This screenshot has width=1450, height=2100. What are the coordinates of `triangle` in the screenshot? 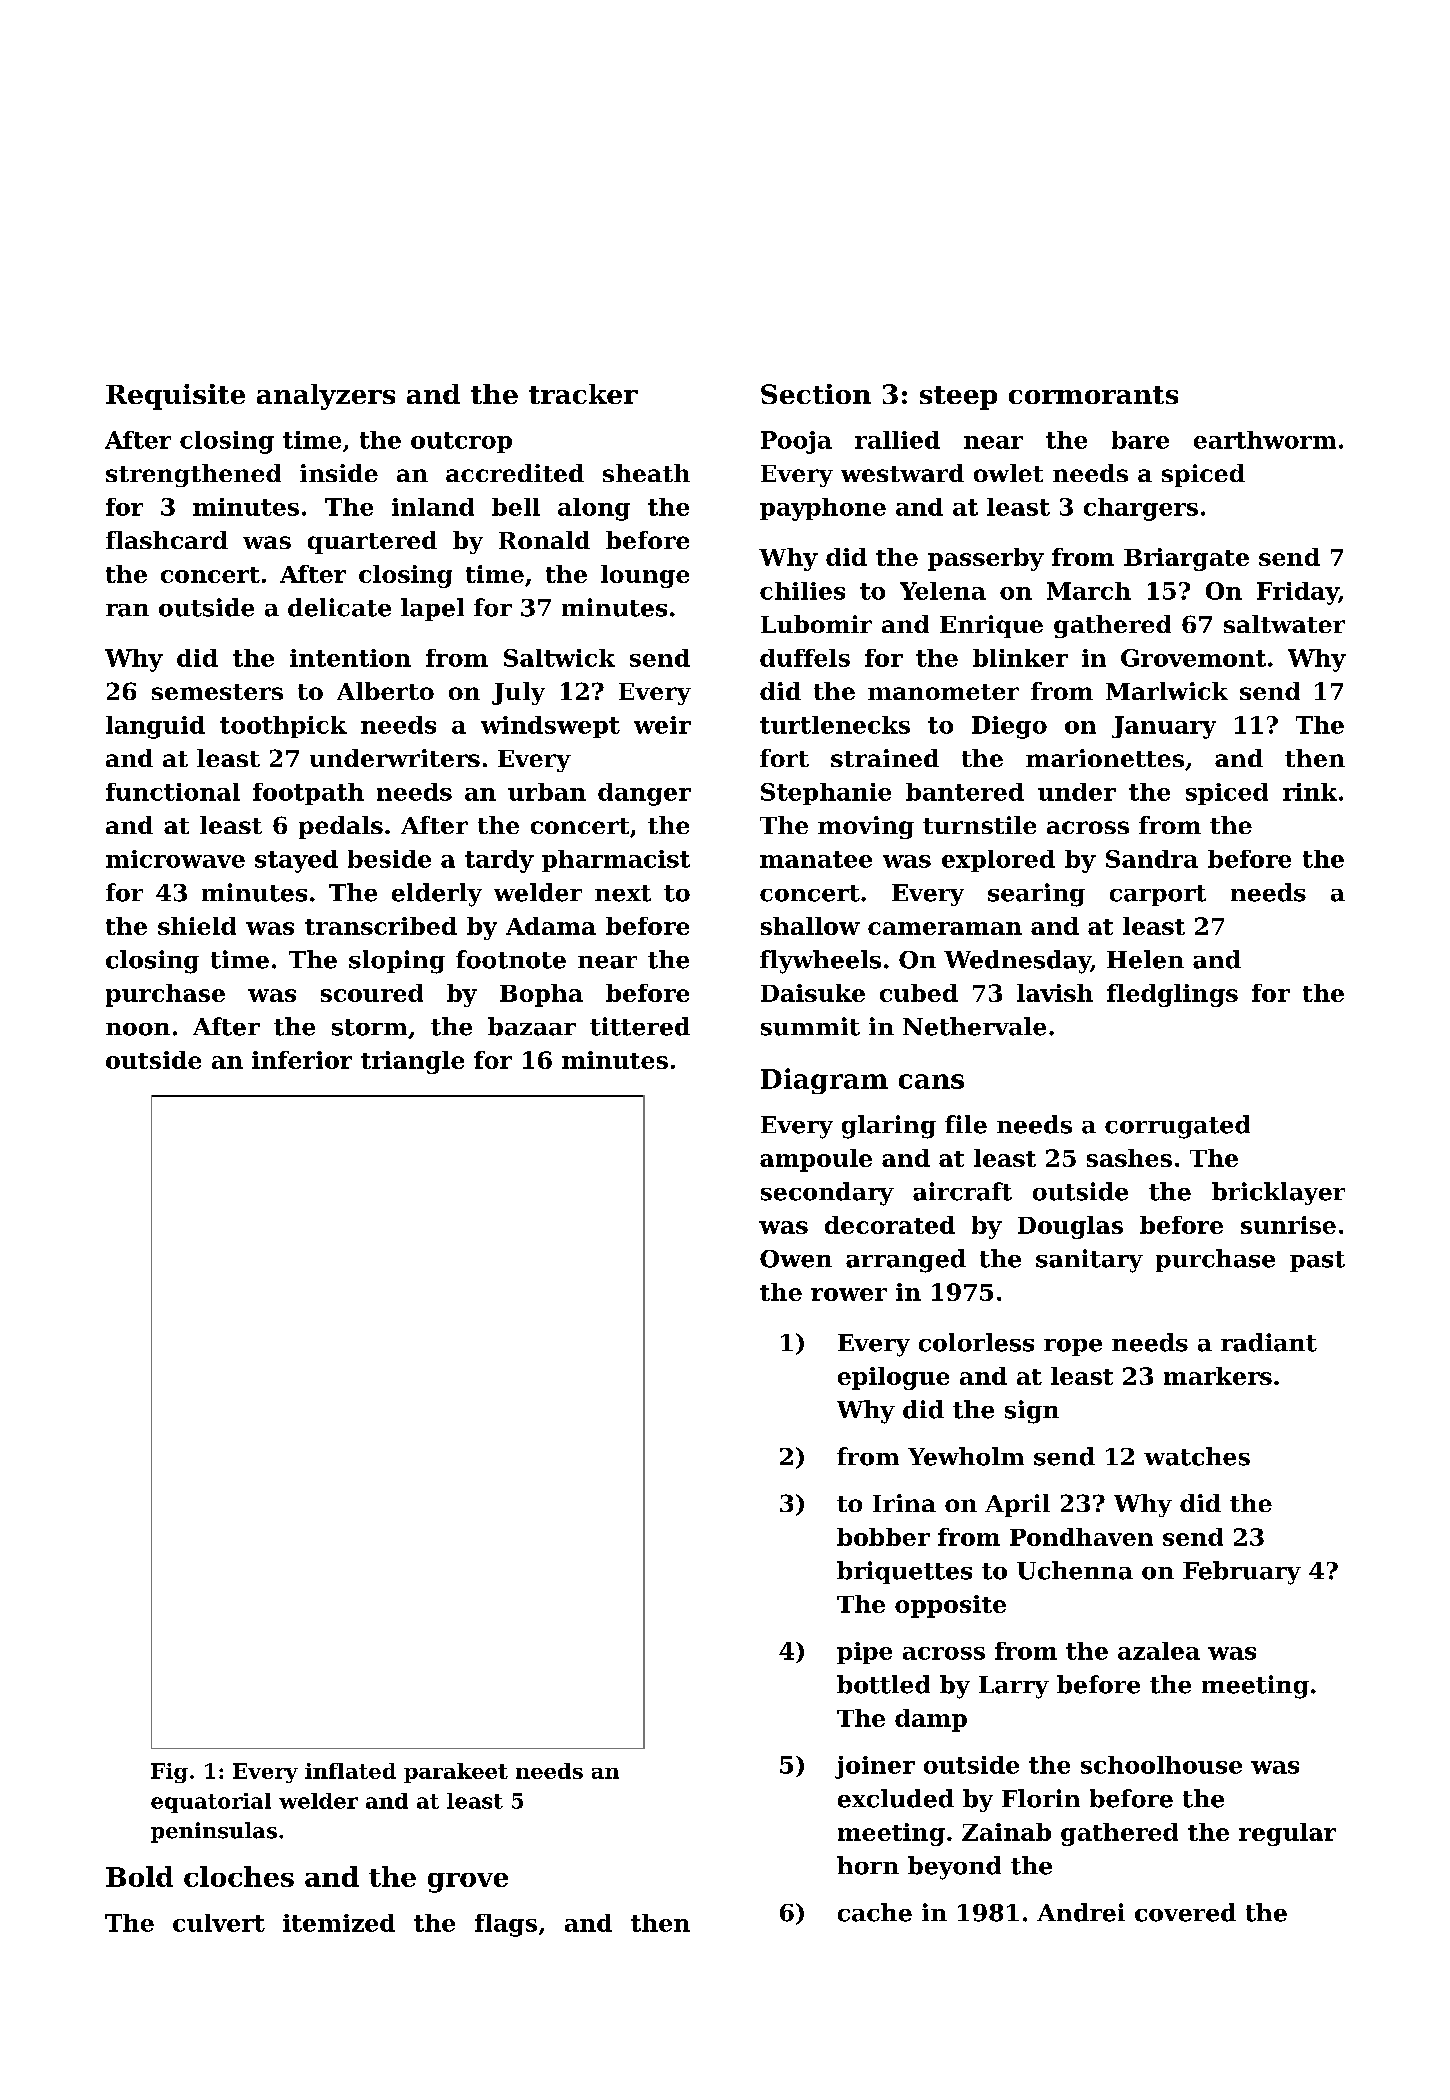 It's located at (412, 1062).
